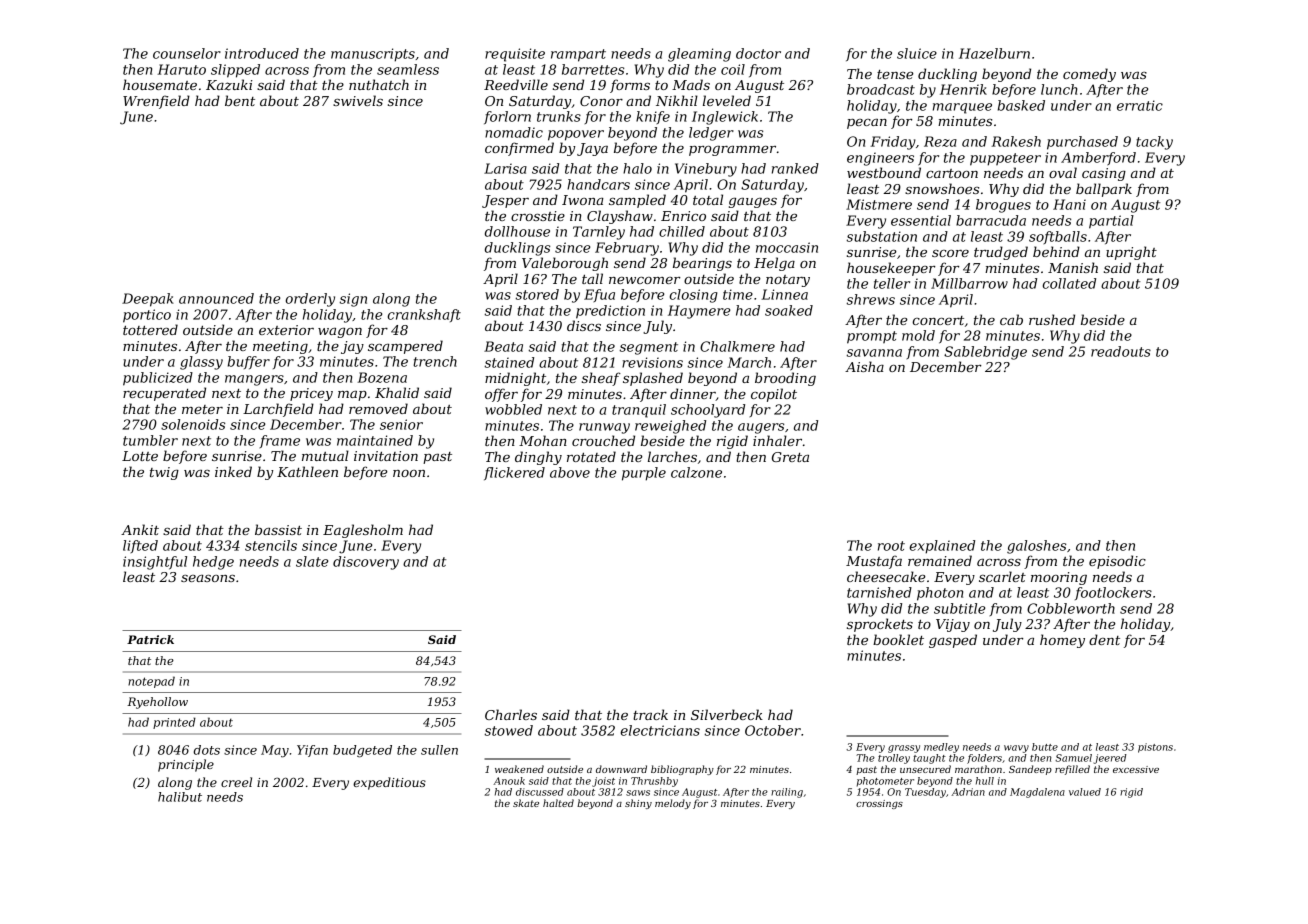 The width and height of the image is (1308, 924). I want to click on wobbled, so click(513, 409).
